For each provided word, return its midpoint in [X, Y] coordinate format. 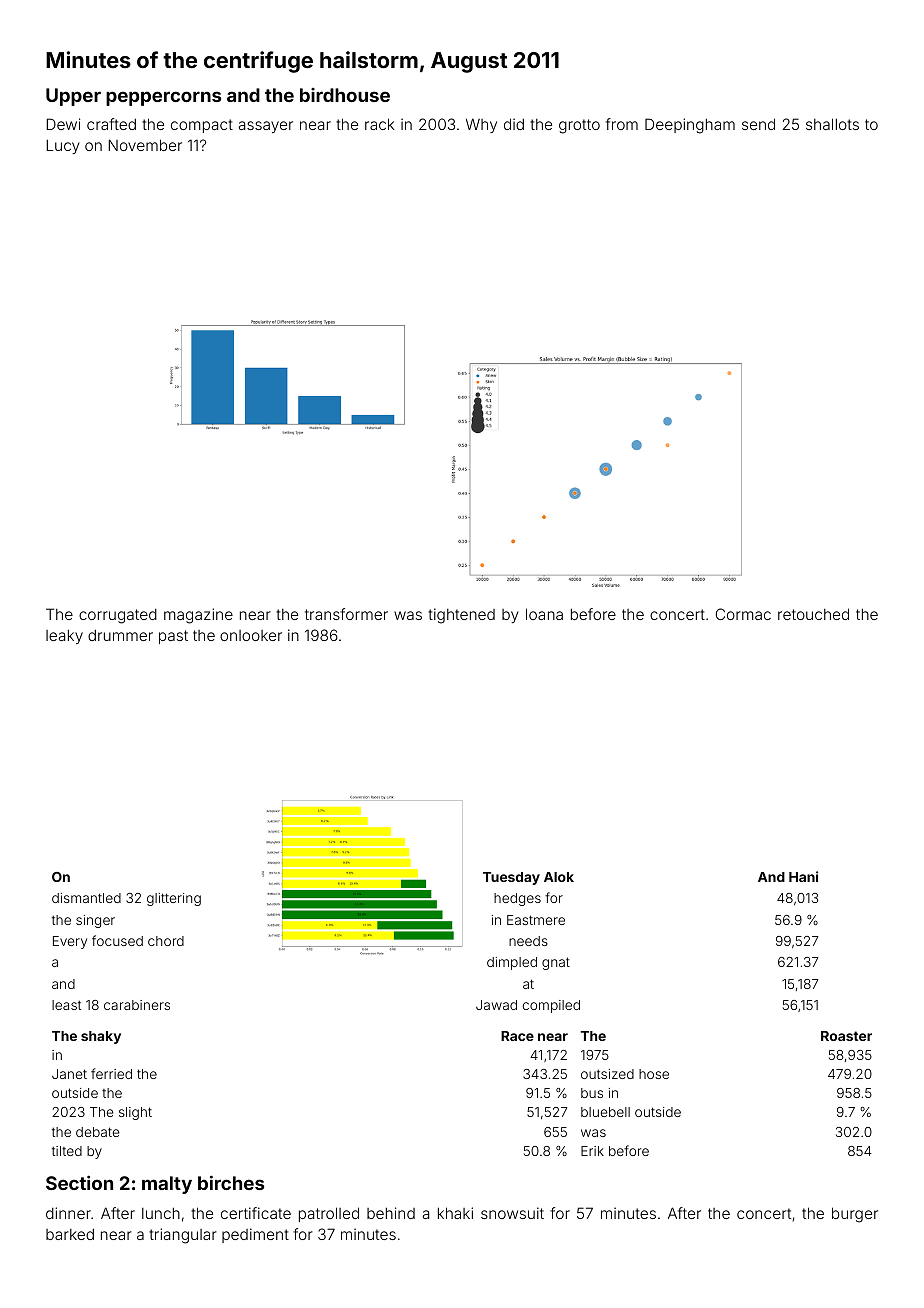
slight [135, 1113]
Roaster [846, 1036]
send [758, 124]
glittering [174, 899]
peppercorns [163, 98]
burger [855, 1215]
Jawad [496, 1005]
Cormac [743, 614]
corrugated [118, 616]
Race [517, 1036]
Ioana [544, 614]
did [514, 124]
